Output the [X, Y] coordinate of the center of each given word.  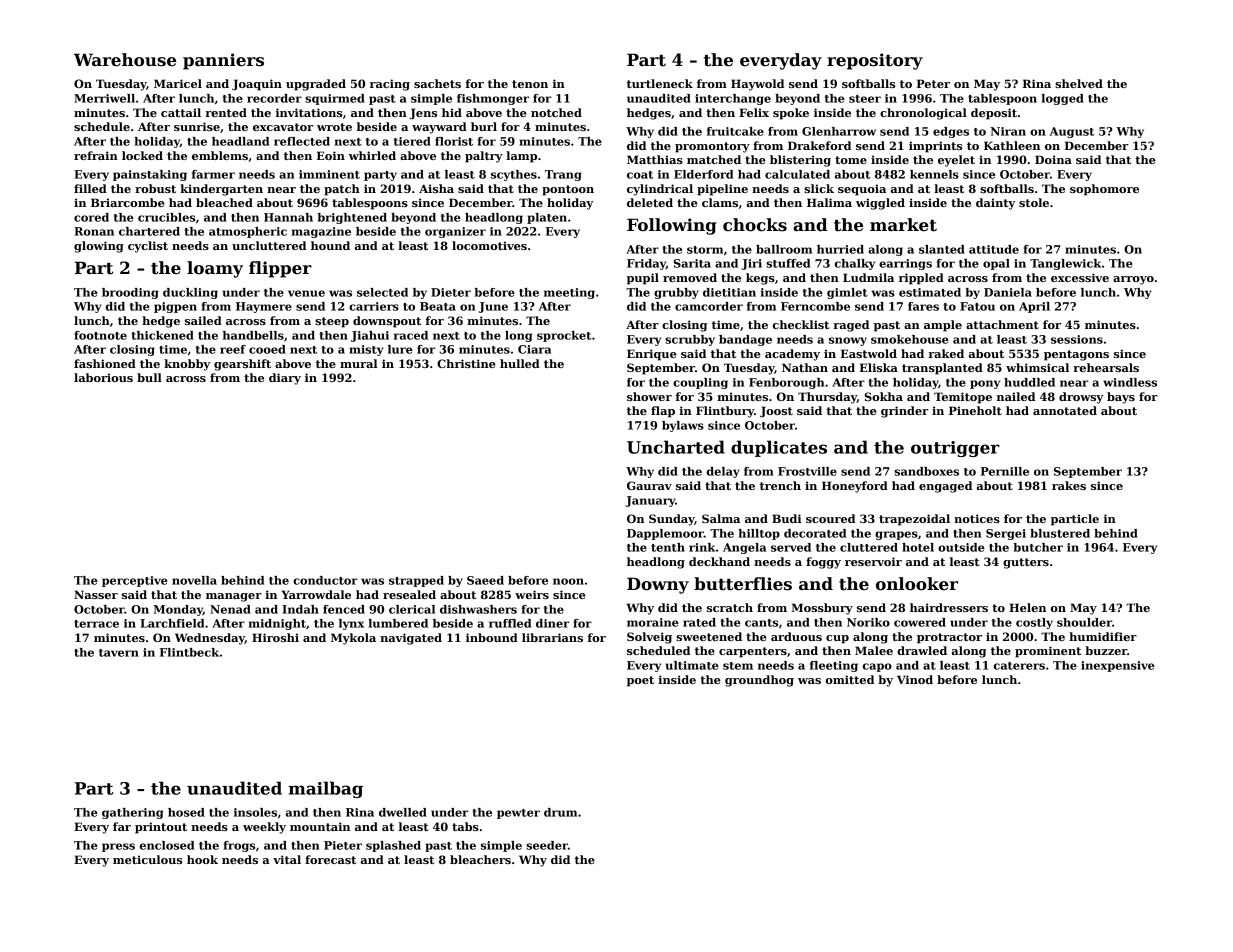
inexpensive [1118, 666]
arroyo [1133, 280]
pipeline [722, 190]
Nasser [96, 594]
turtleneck [660, 83]
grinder [904, 412]
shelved [1079, 83]
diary [285, 379]
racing [390, 85]
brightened [352, 218]
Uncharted [676, 447]
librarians [552, 637]
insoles [255, 812]
